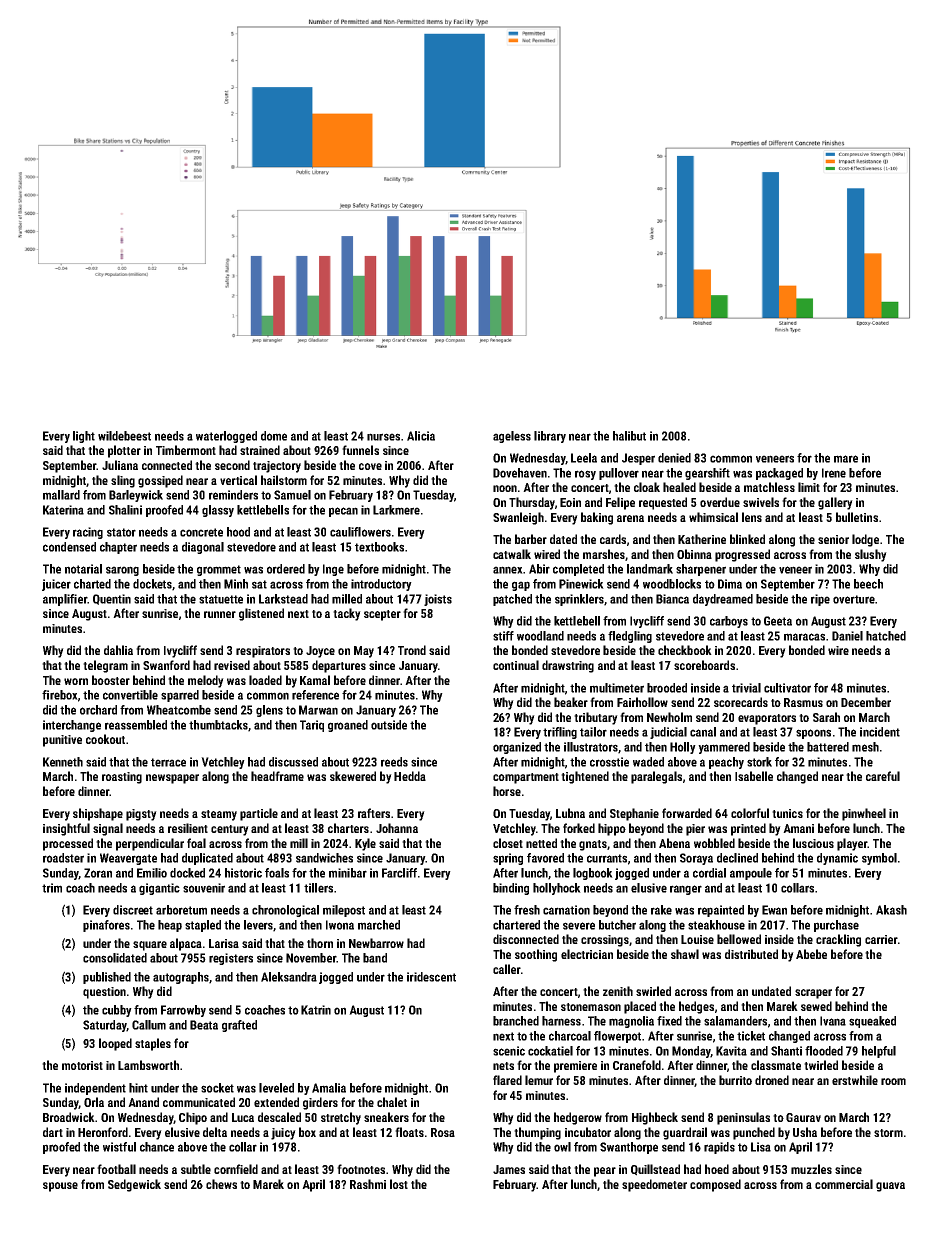  I want to click on pear, so click(605, 1172).
